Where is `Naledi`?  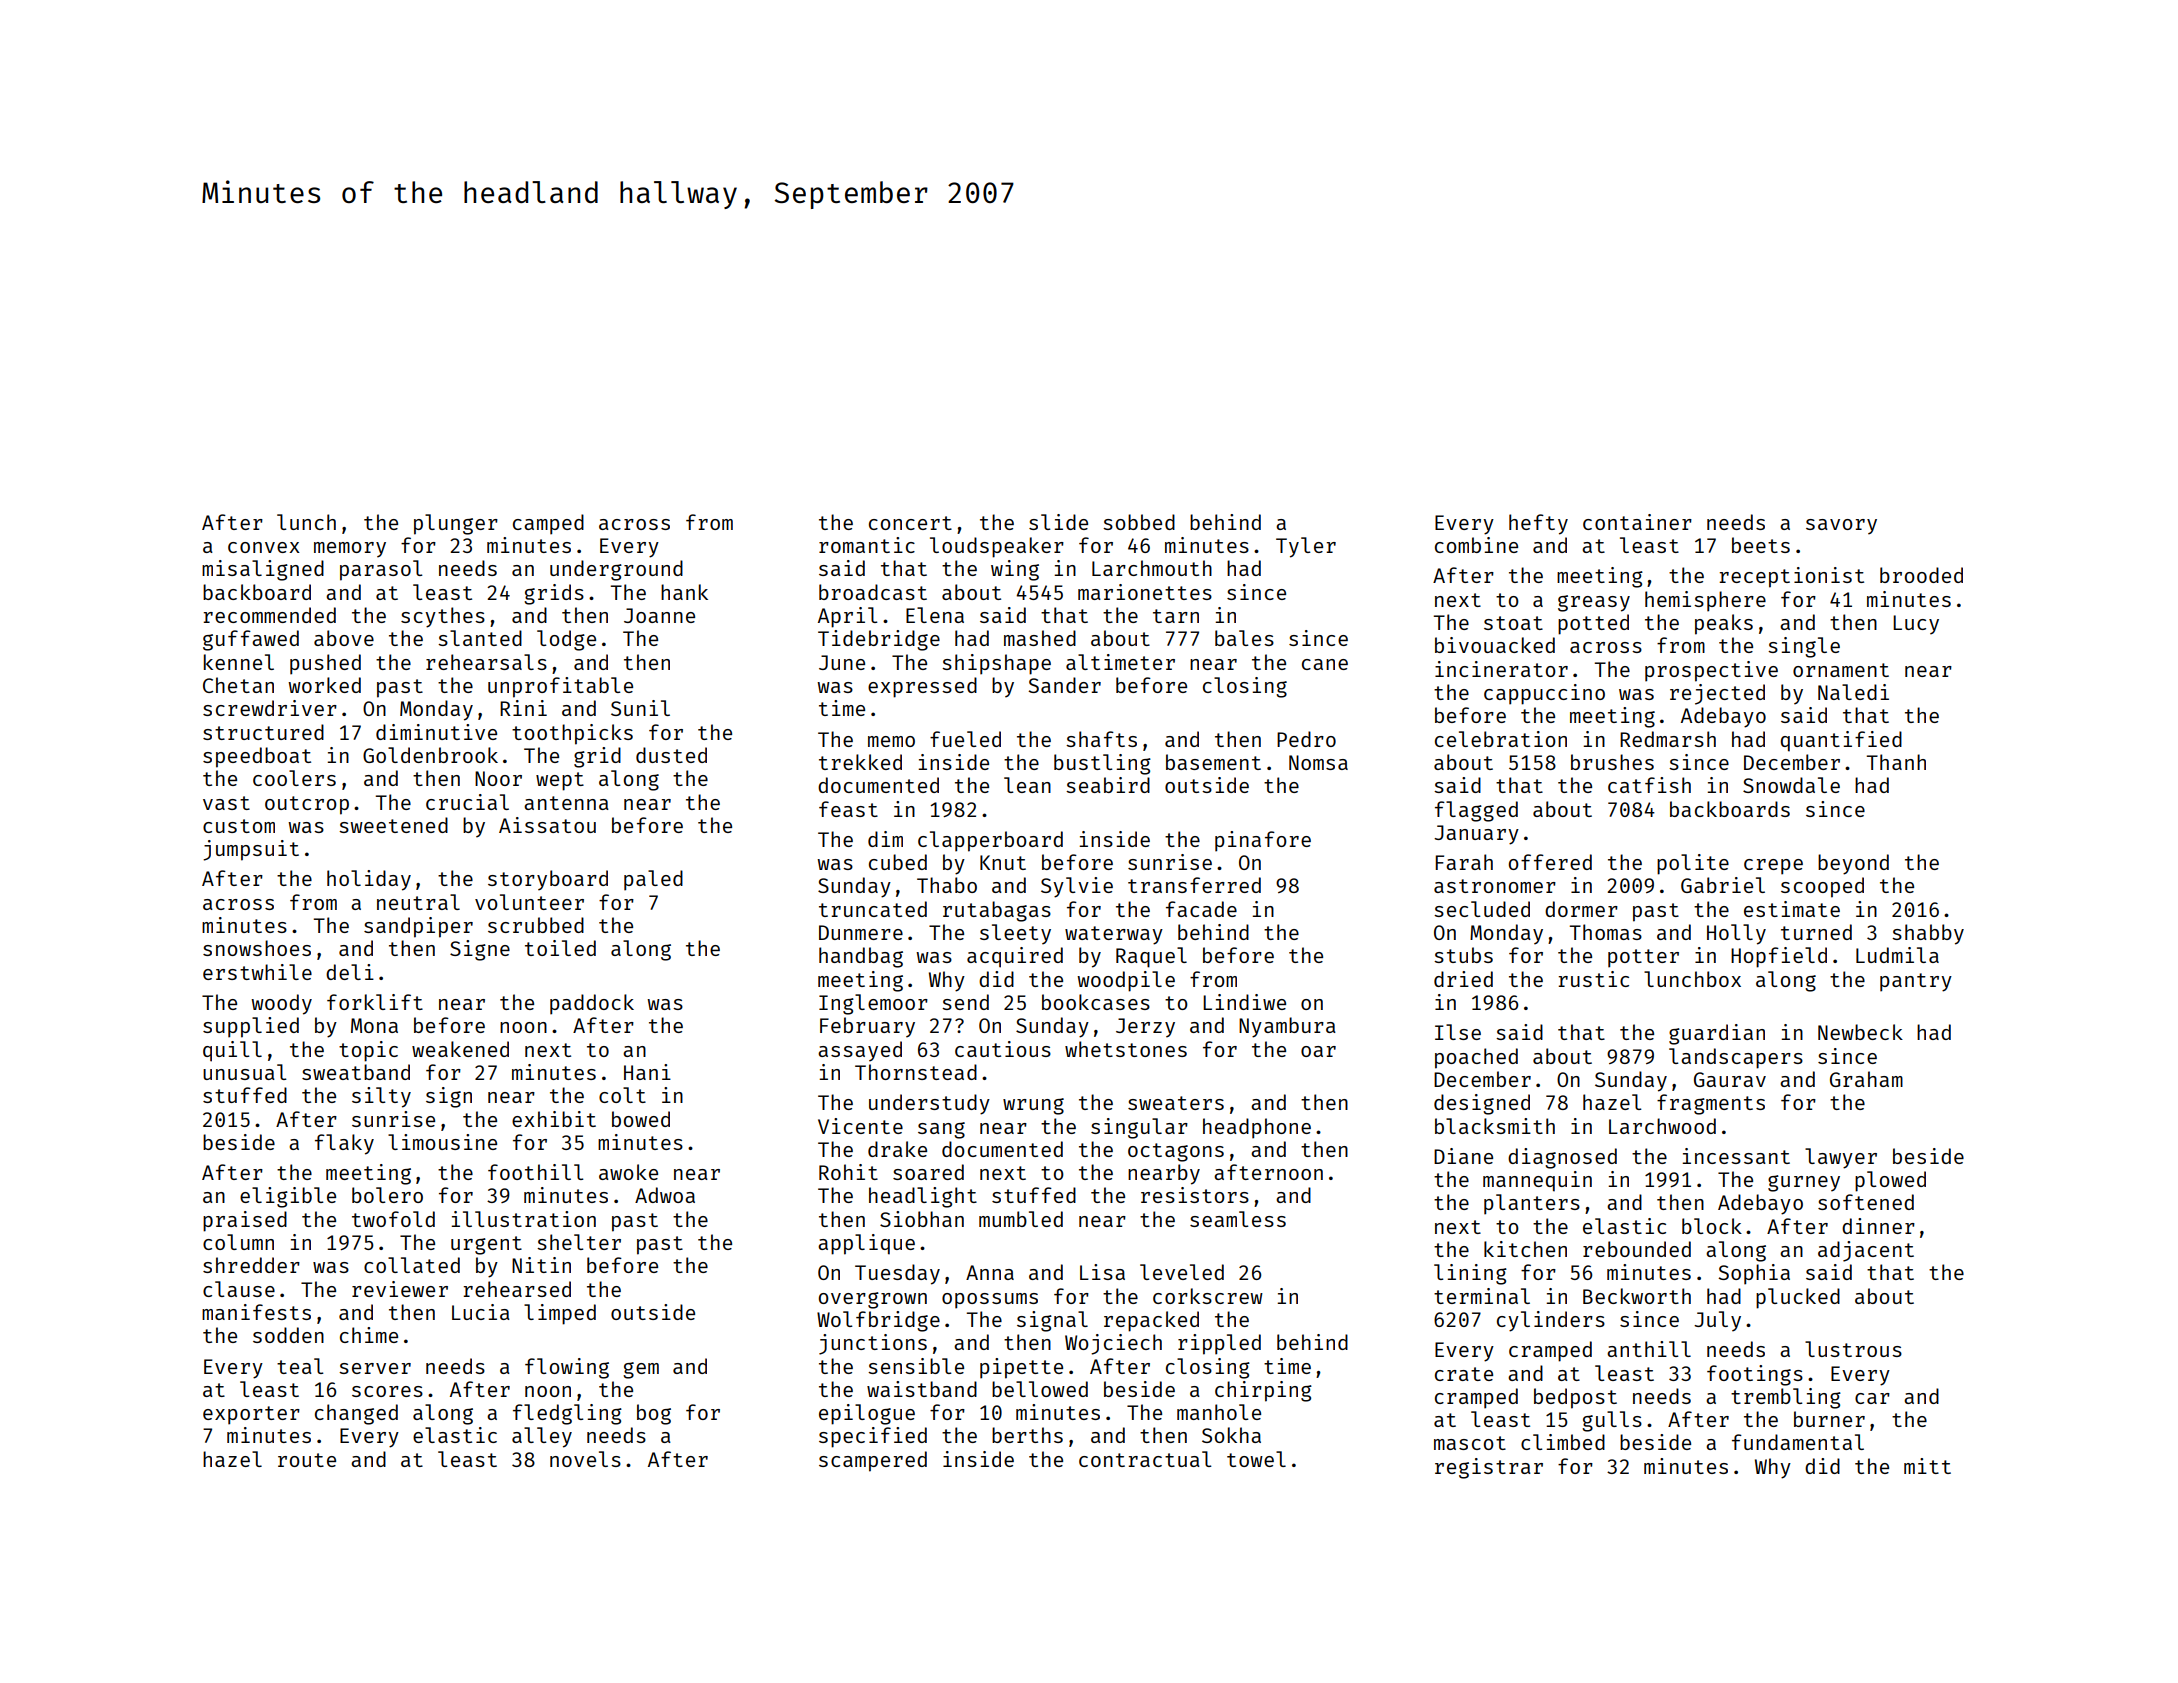
Naledi is located at coordinates (1853, 692).
